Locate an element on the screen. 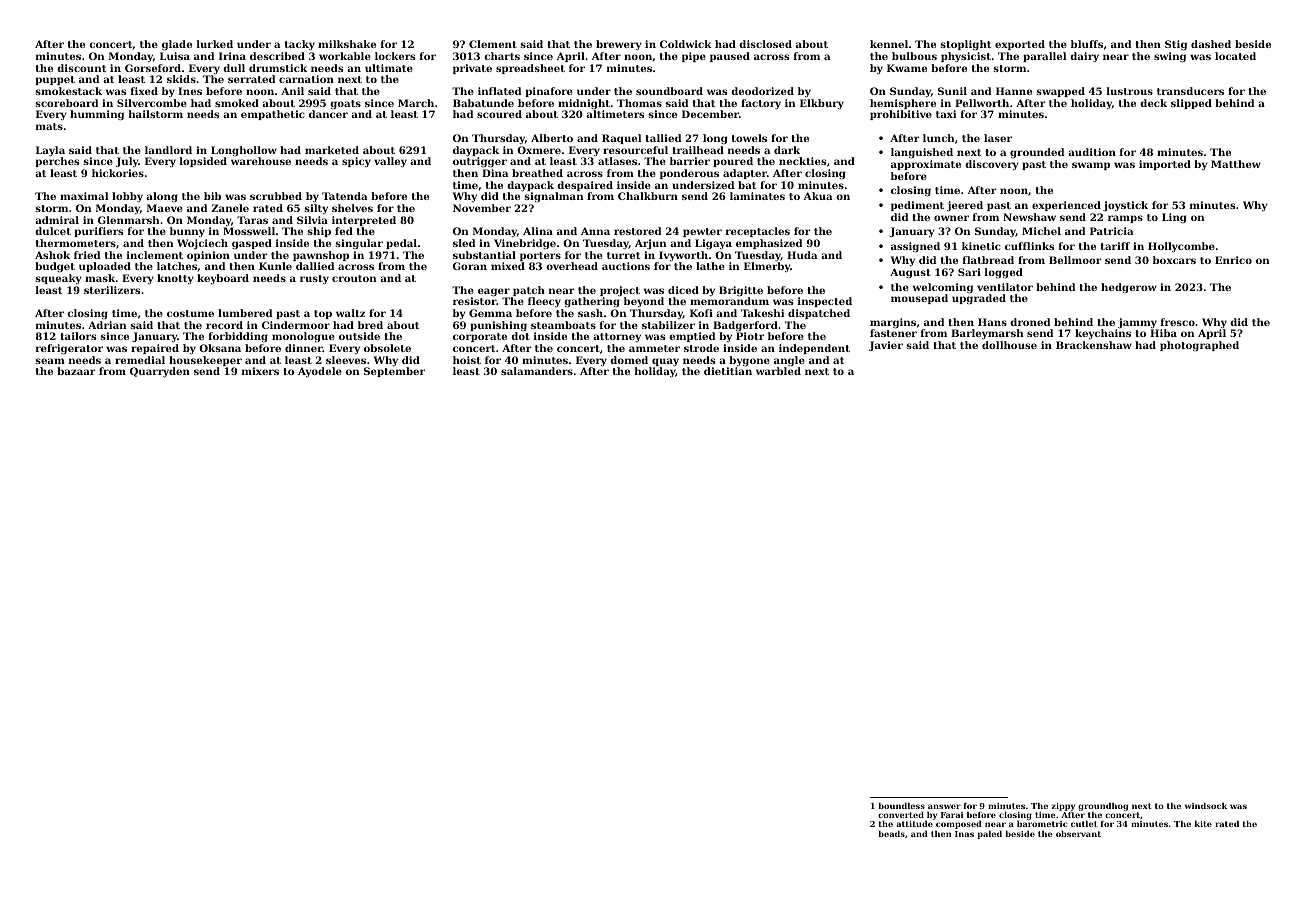 The height and width of the screenshot is (924, 1308). disclosed is located at coordinates (765, 44).
